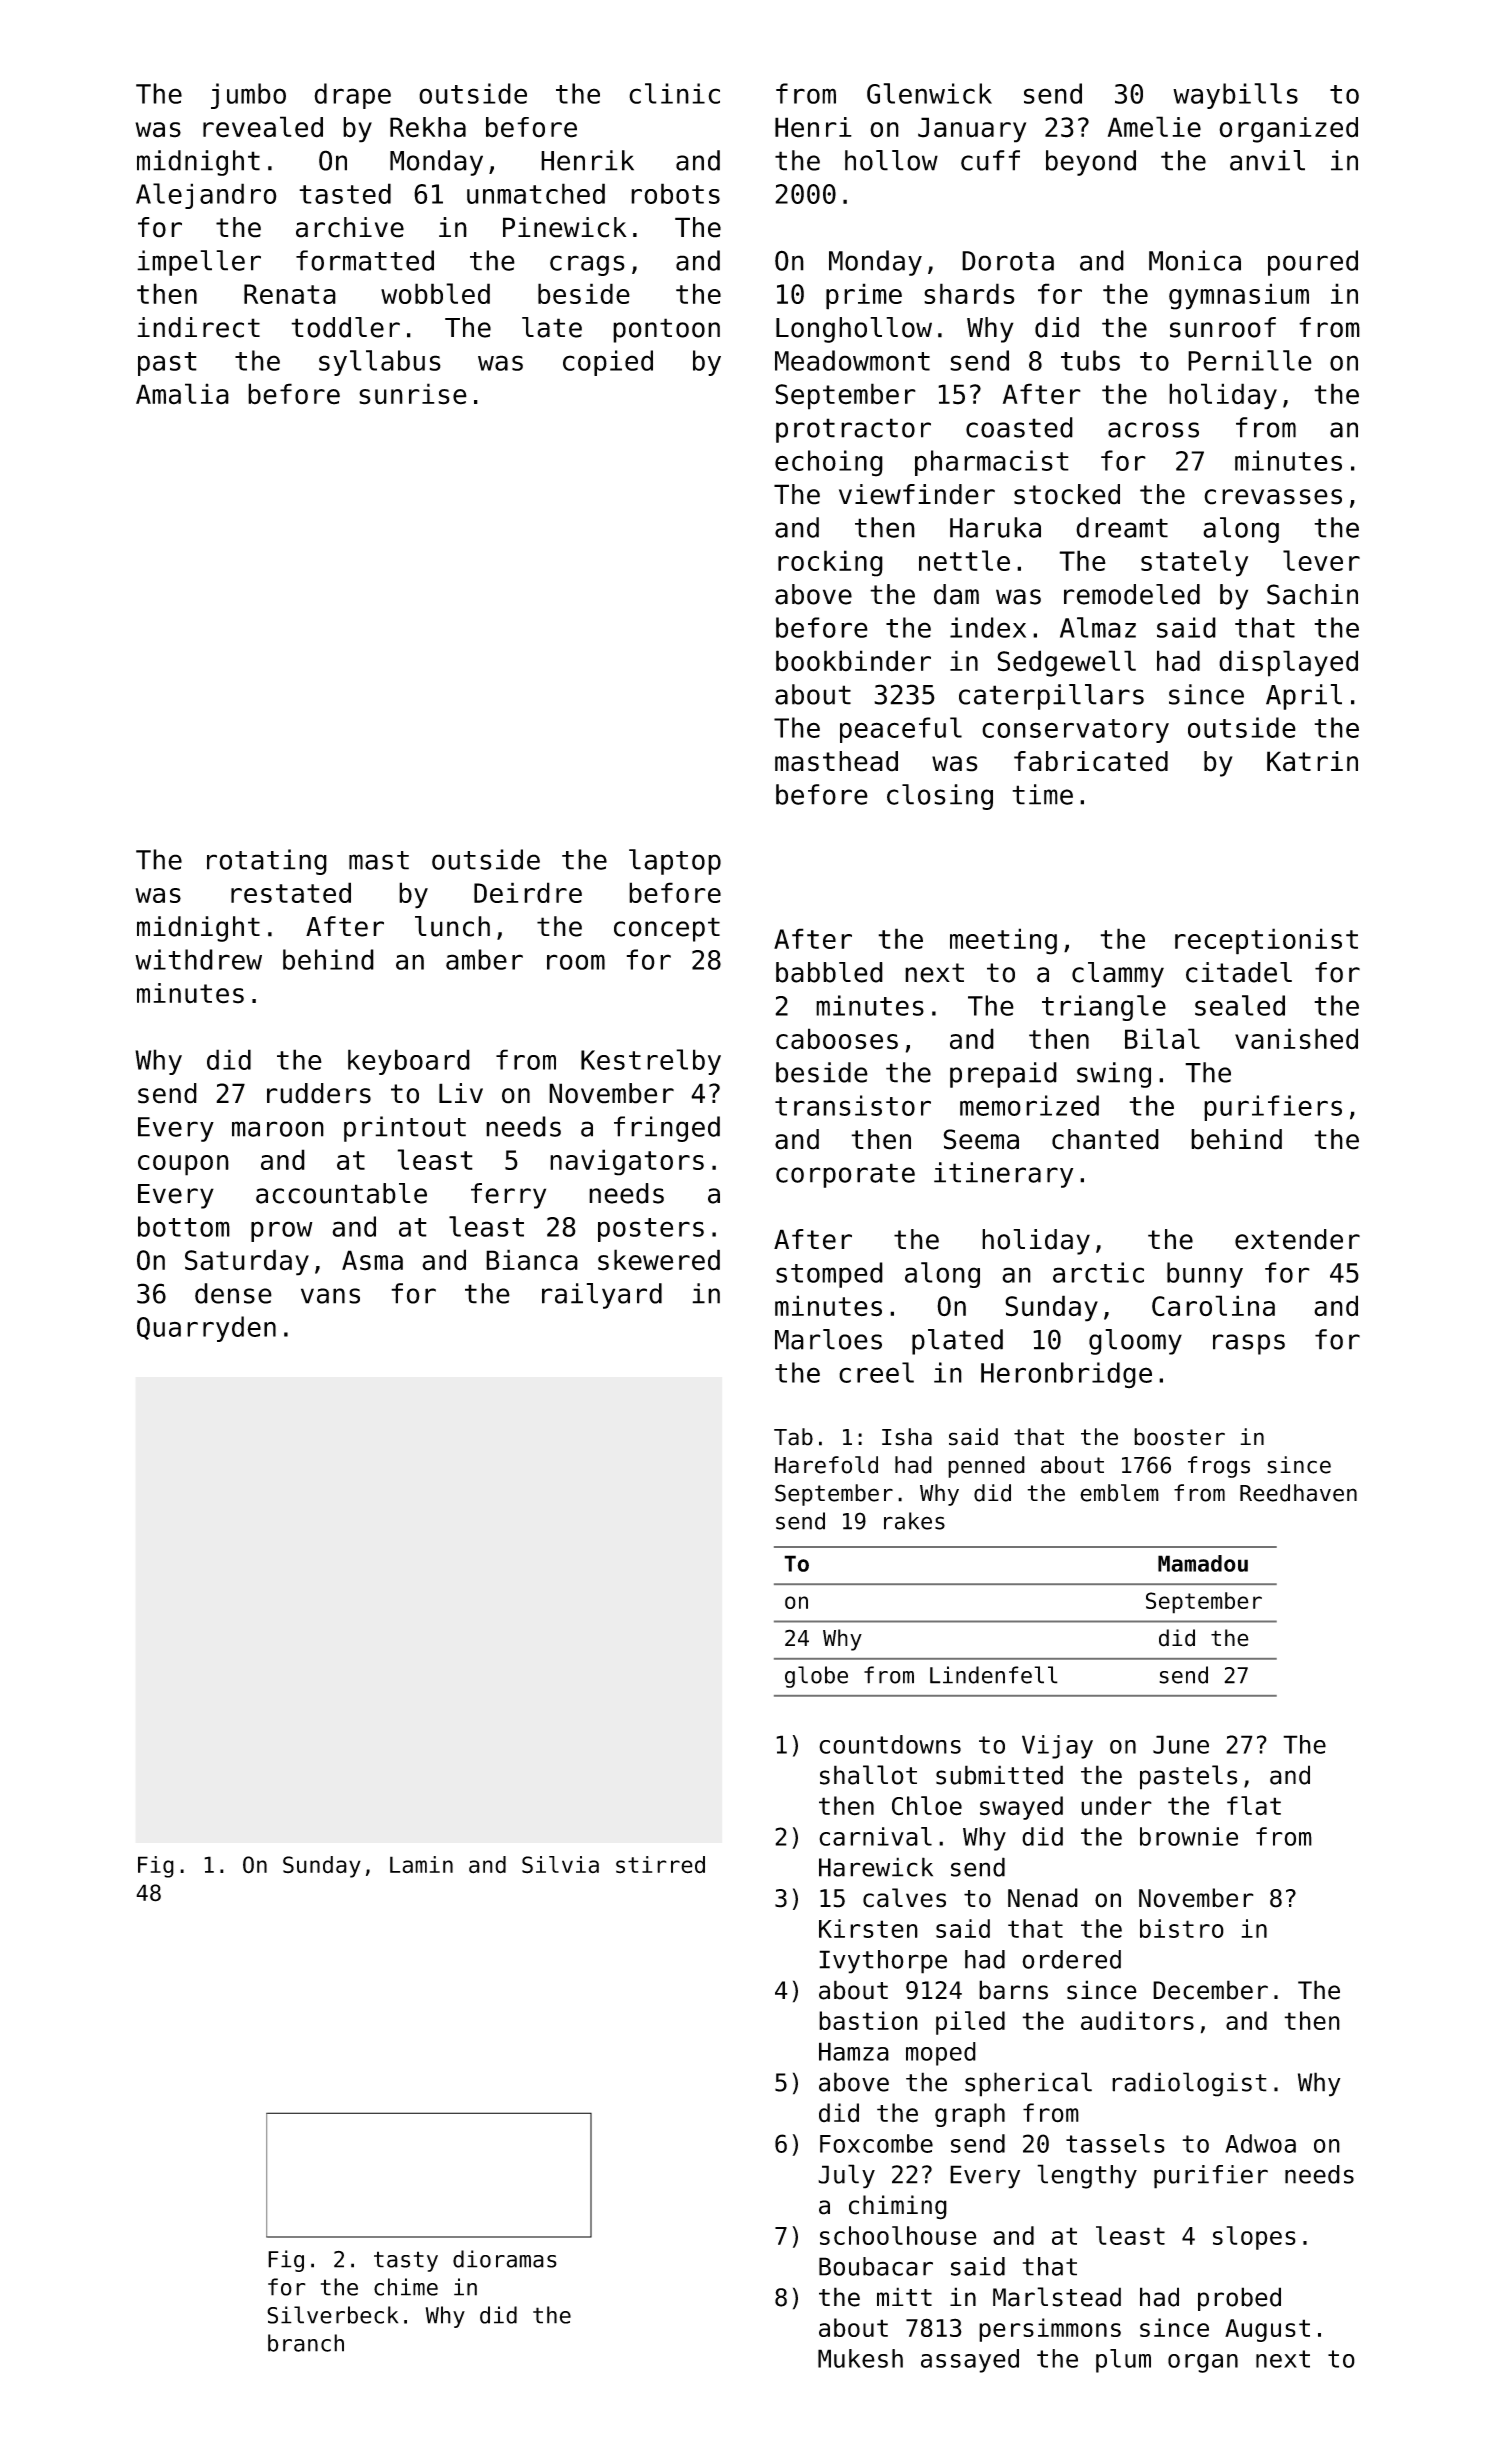 This screenshot has height=2464, width=1496. Describe the element at coordinates (198, 959) in the screenshot. I see `withdrew` at that location.
